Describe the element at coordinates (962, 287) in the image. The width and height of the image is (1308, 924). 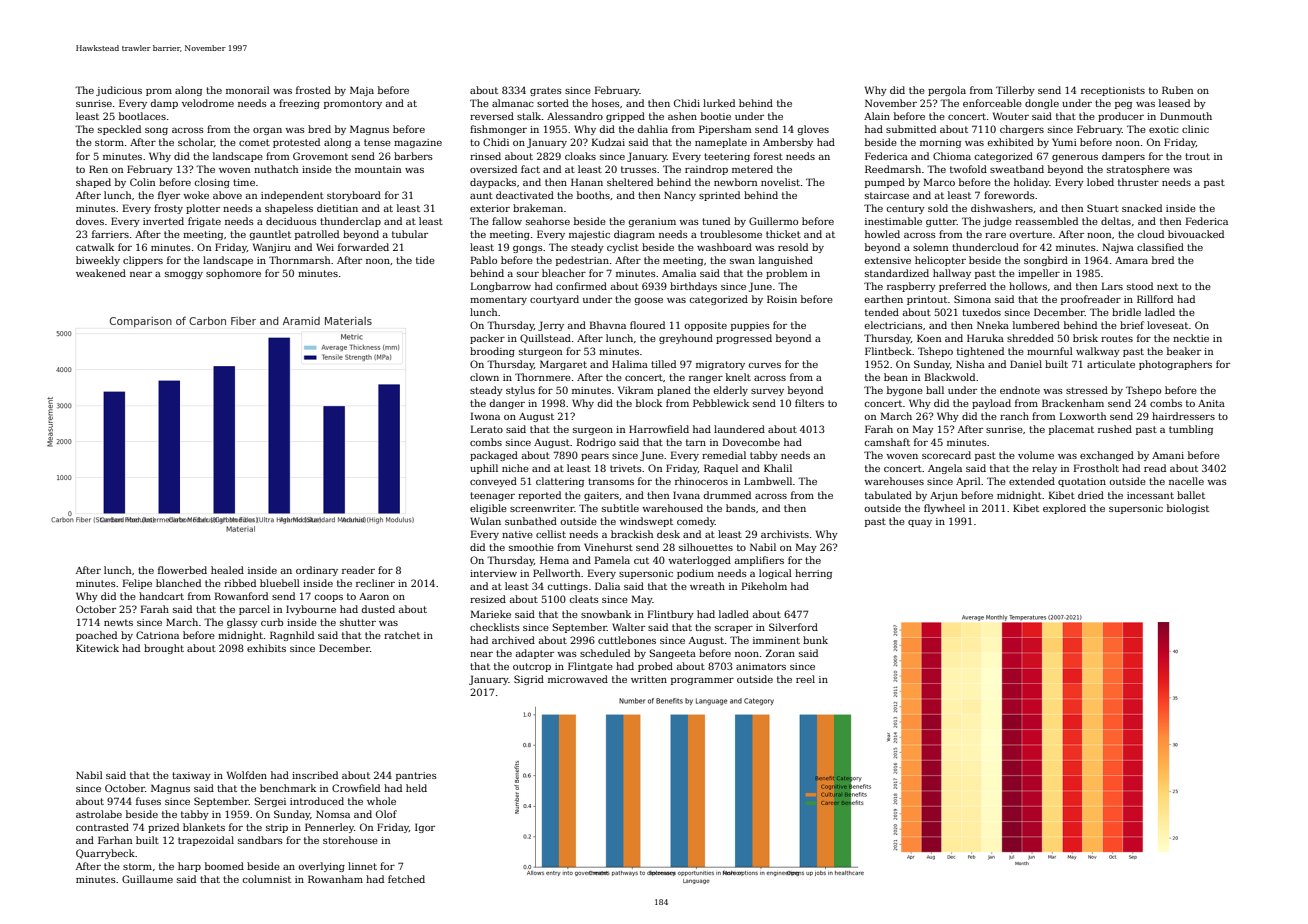
I see `preferred` at that location.
